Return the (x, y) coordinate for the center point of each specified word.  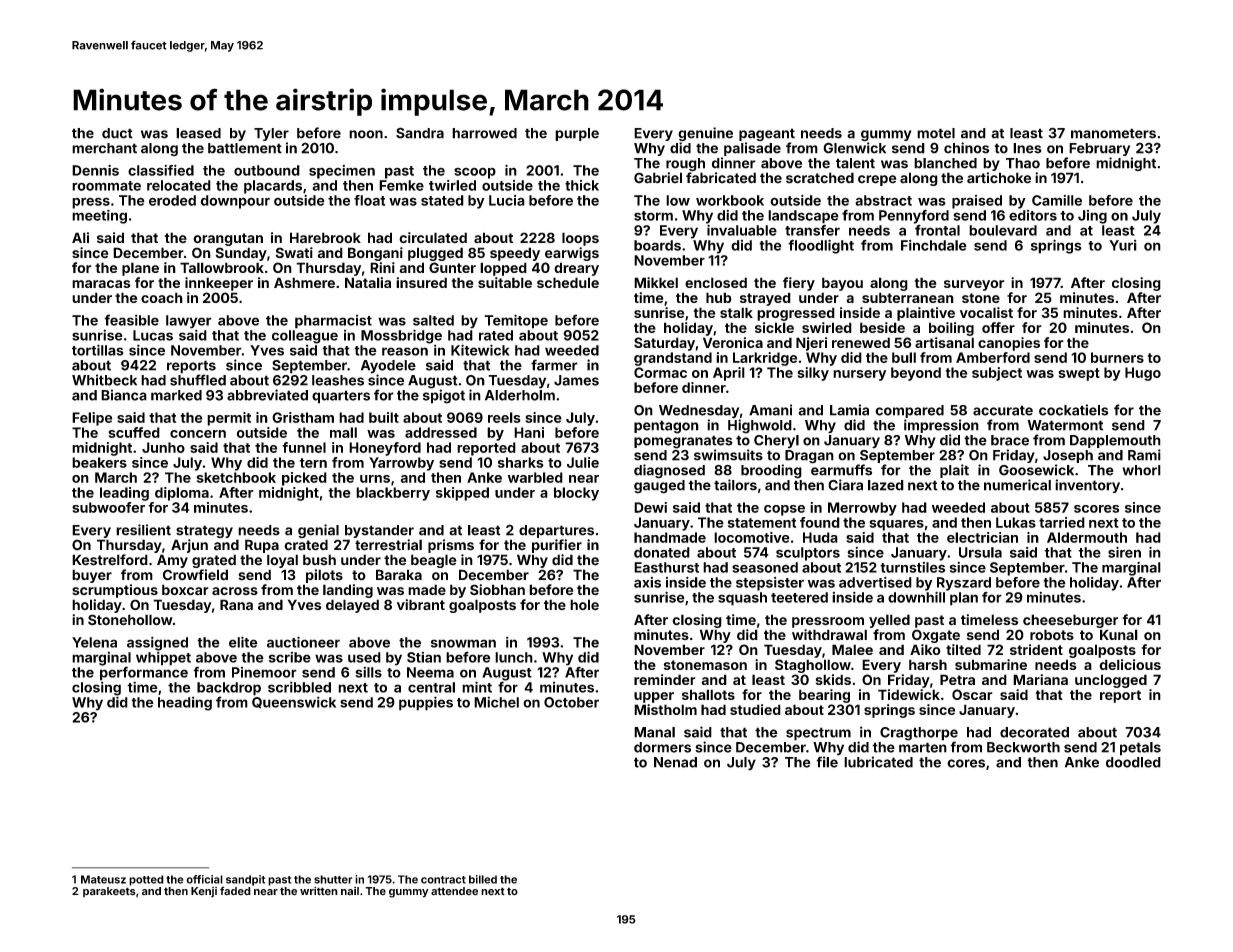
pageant (767, 134)
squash (742, 599)
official (204, 879)
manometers (1113, 133)
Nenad (675, 762)
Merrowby (862, 509)
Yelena (94, 642)
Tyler (271, 134)
